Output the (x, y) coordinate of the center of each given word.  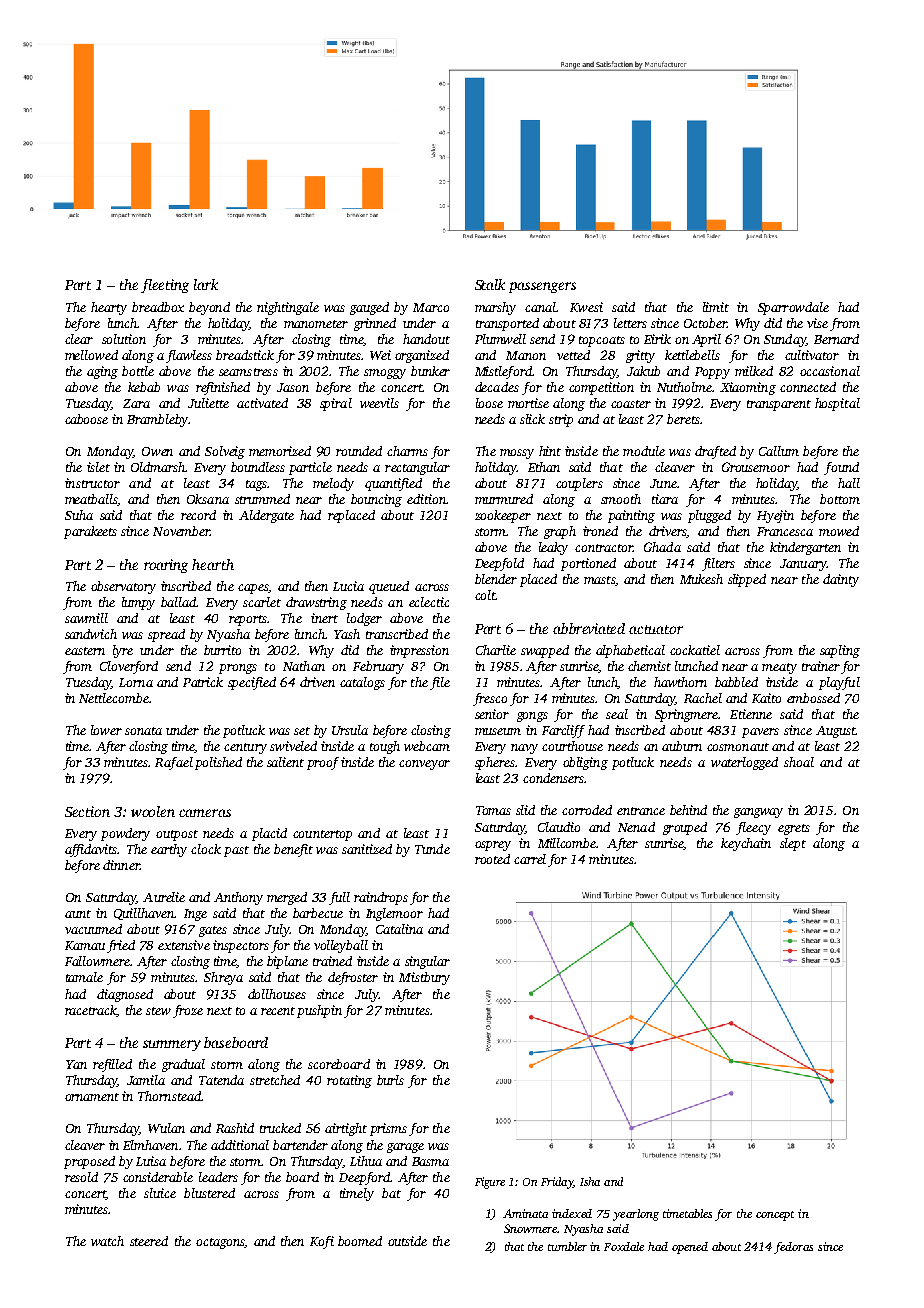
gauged (369, 308)
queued (389, 587)
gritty (640, 356)
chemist (649, 666)
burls (390, 1080)
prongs (238, 669)
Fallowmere (97, 961)
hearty (109, 308)
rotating (349, 1081)
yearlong (636, 1215)
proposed (89, 1162)
